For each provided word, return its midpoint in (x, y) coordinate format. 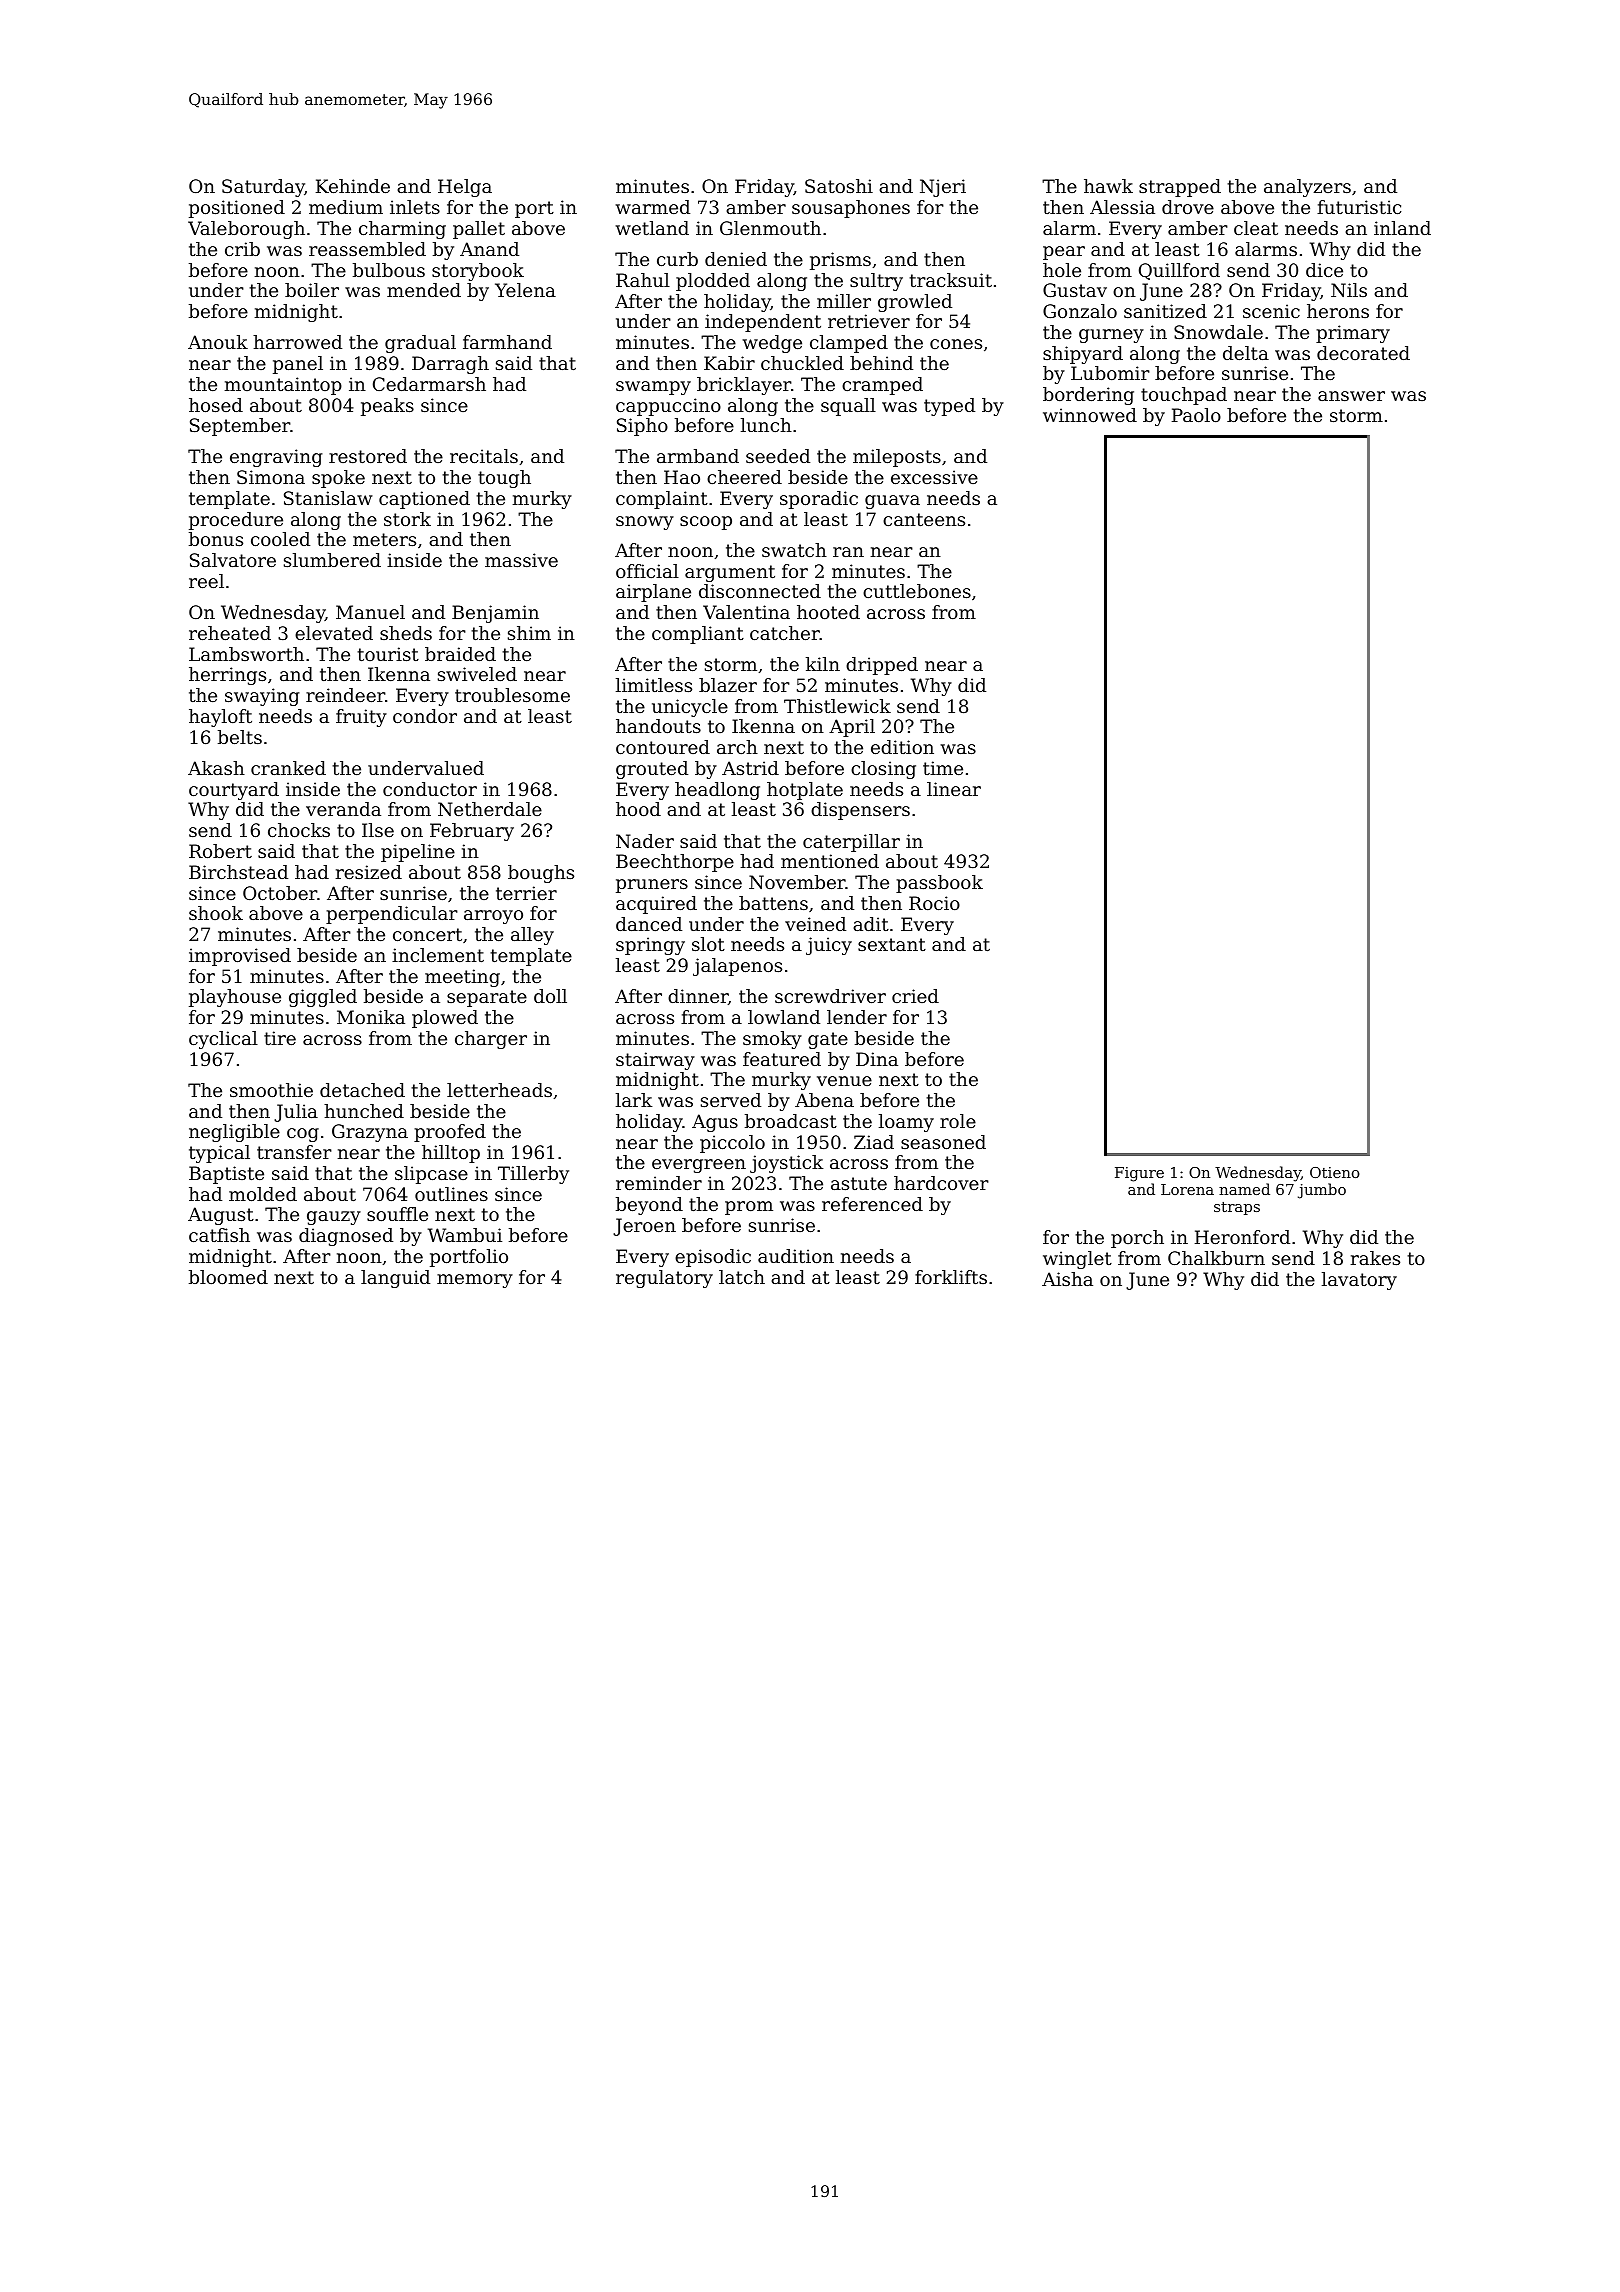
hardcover (941, 1183)
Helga (465, 188)
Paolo (1196, 415)
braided (460, 654)
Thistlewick (837, 706)
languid (395, 1279)
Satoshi (839, 186)
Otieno (1335, 1172)
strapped (1180, 188)
